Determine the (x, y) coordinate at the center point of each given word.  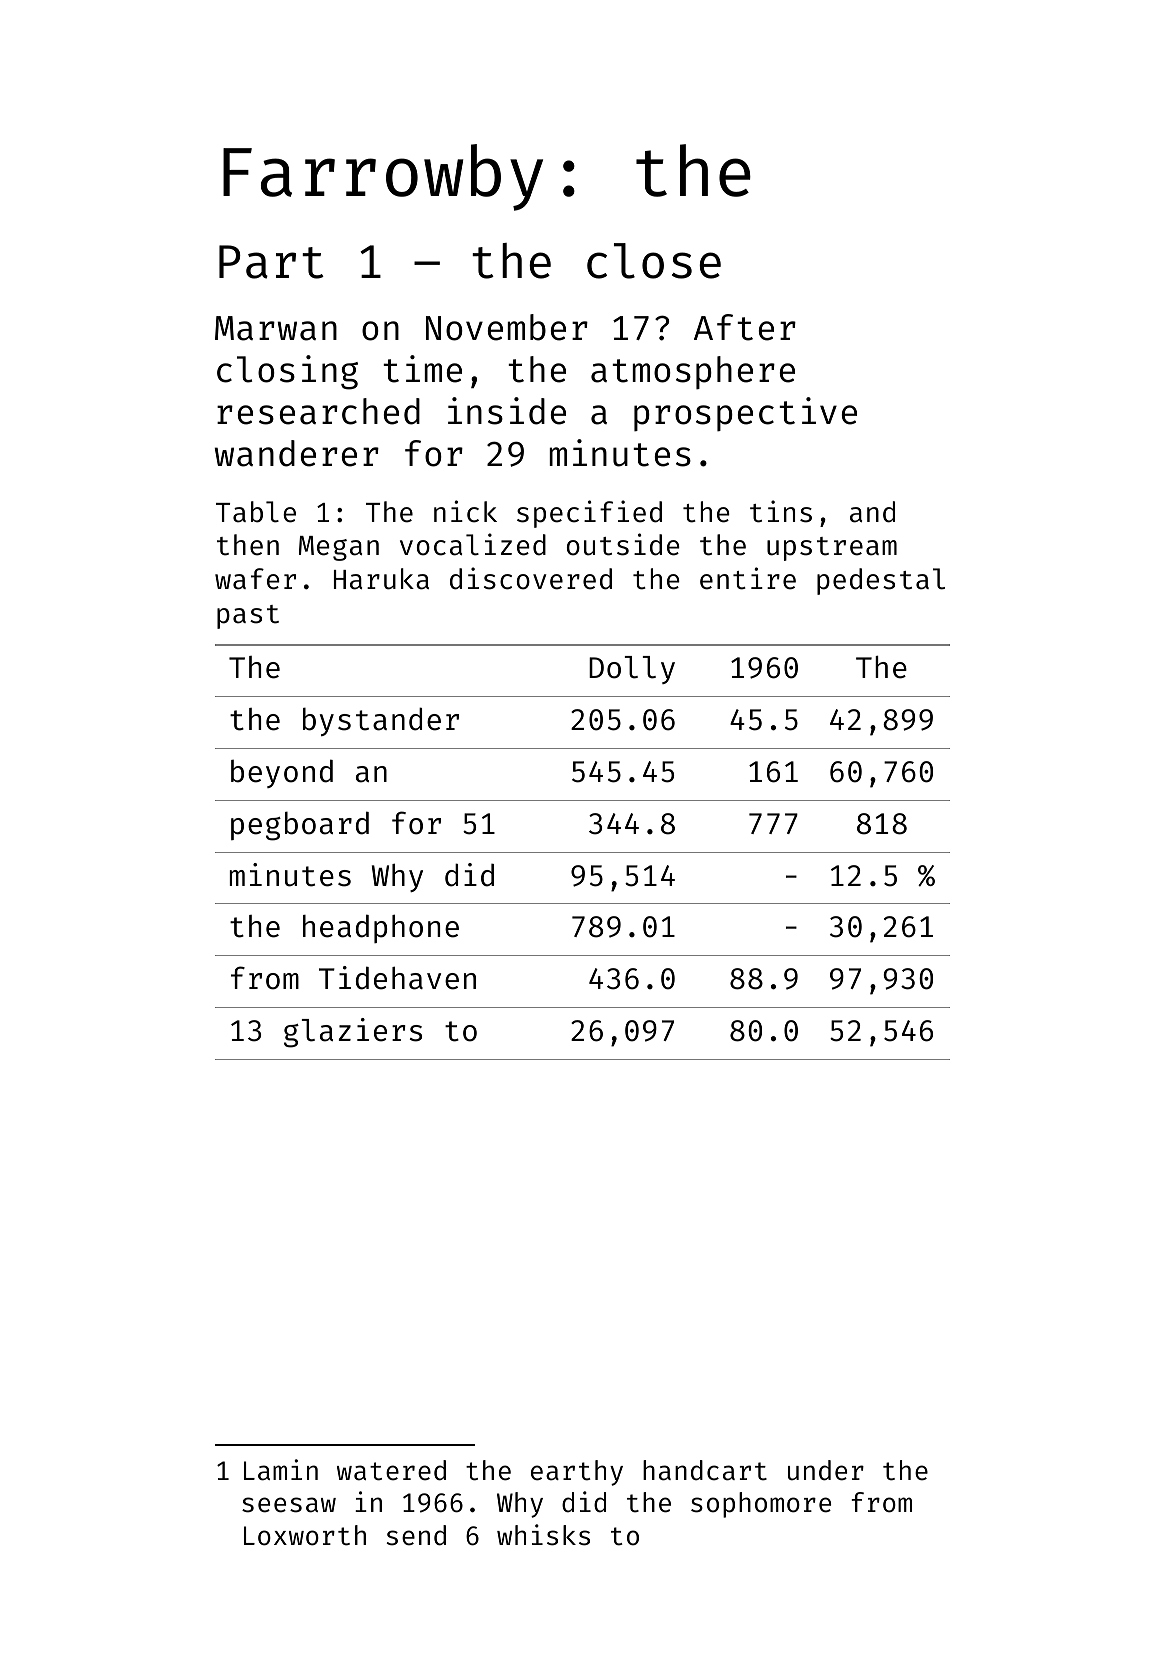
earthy (577, 1473)
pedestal (881, 581)
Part (271, 262)
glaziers (353, 1033)
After (745, 327)
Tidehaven (397, 978)
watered (391, 1470)
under (826, 1470)
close (654, 261)
